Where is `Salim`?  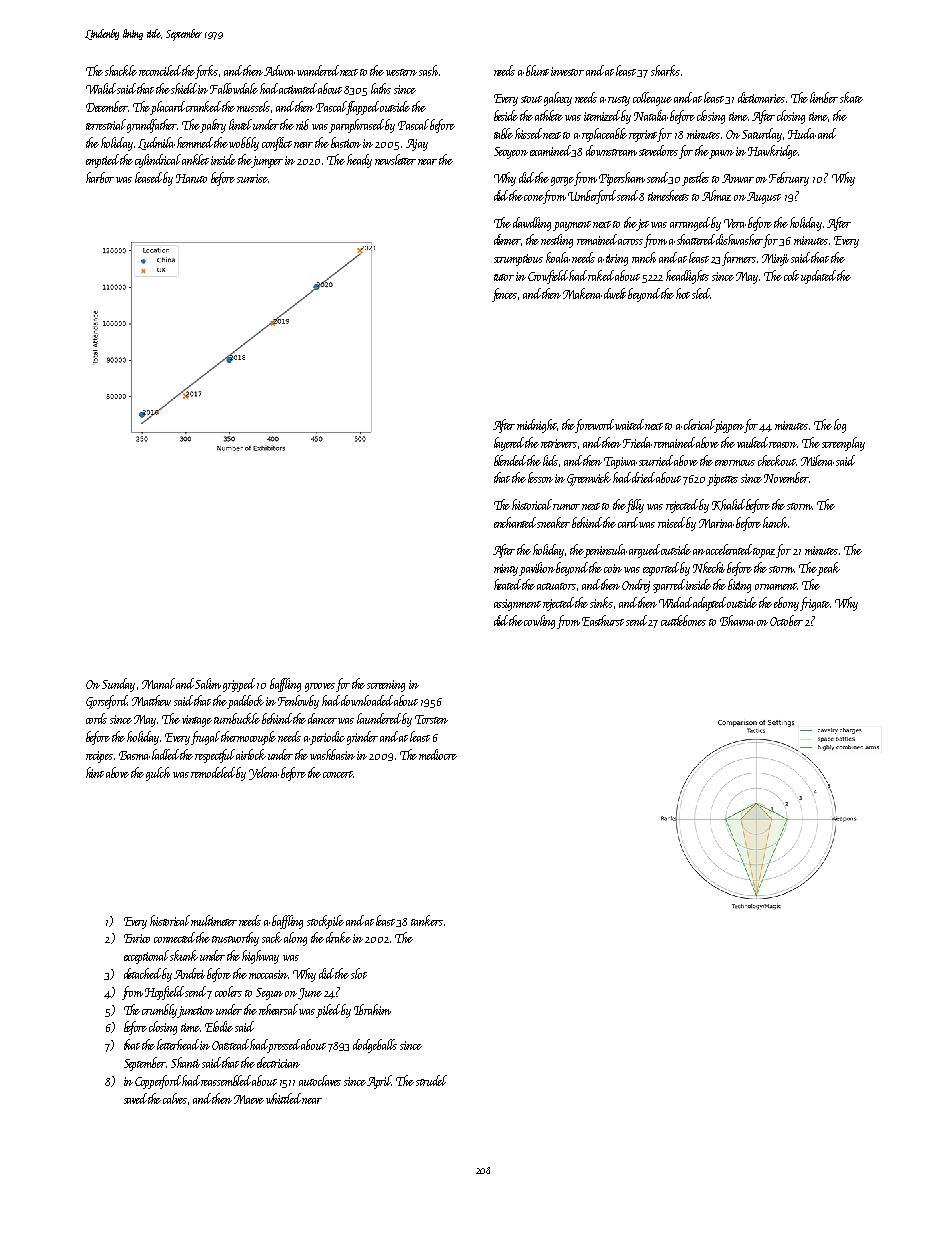 Salim is located at coordinates (208, 683).
